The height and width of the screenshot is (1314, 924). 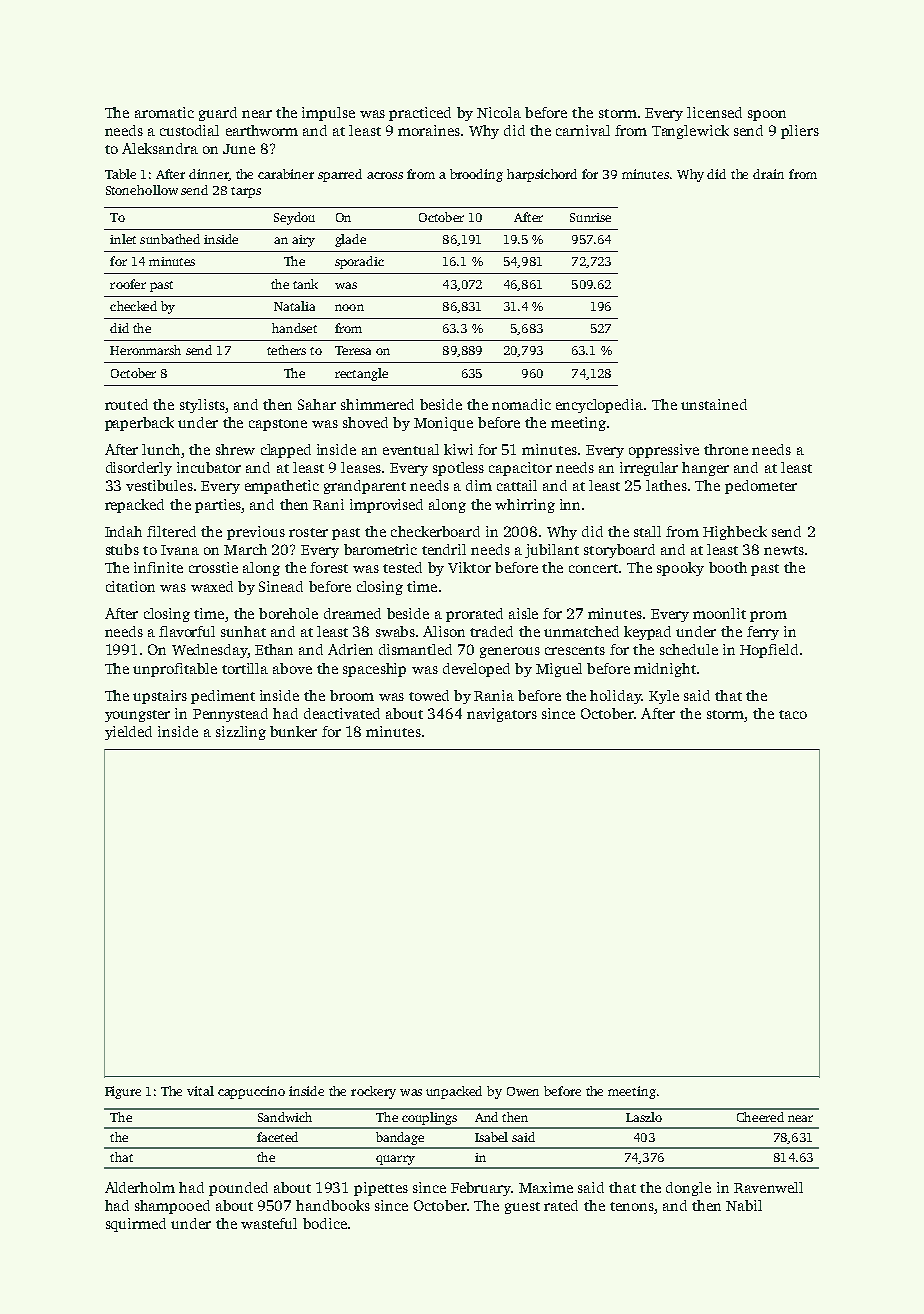 What do you see at coordinates (200, 1091) in the screenshot?
I see `vital` at bounding box center [200, 1091].
